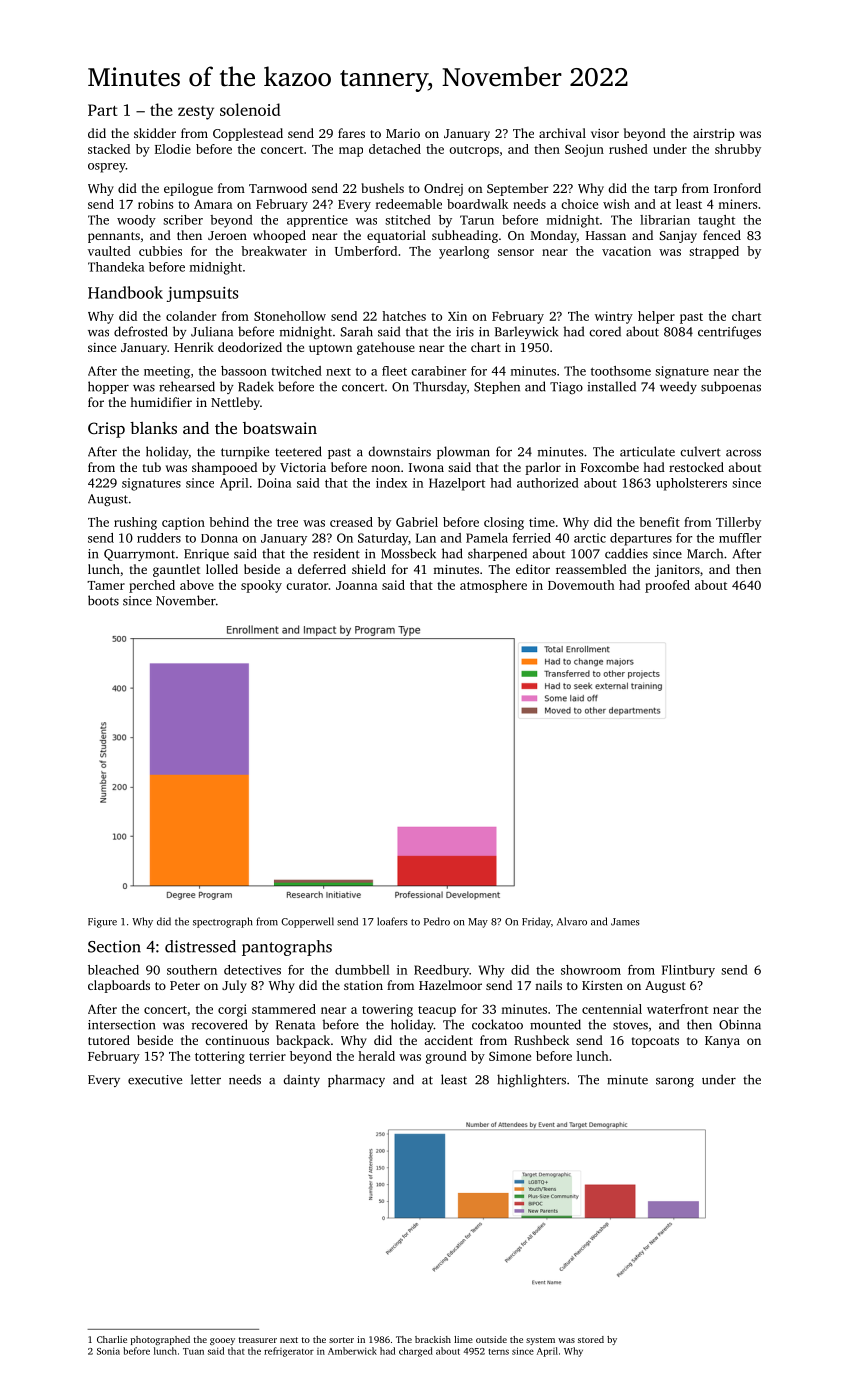  I want to click on restocked, so click(696, 467).
